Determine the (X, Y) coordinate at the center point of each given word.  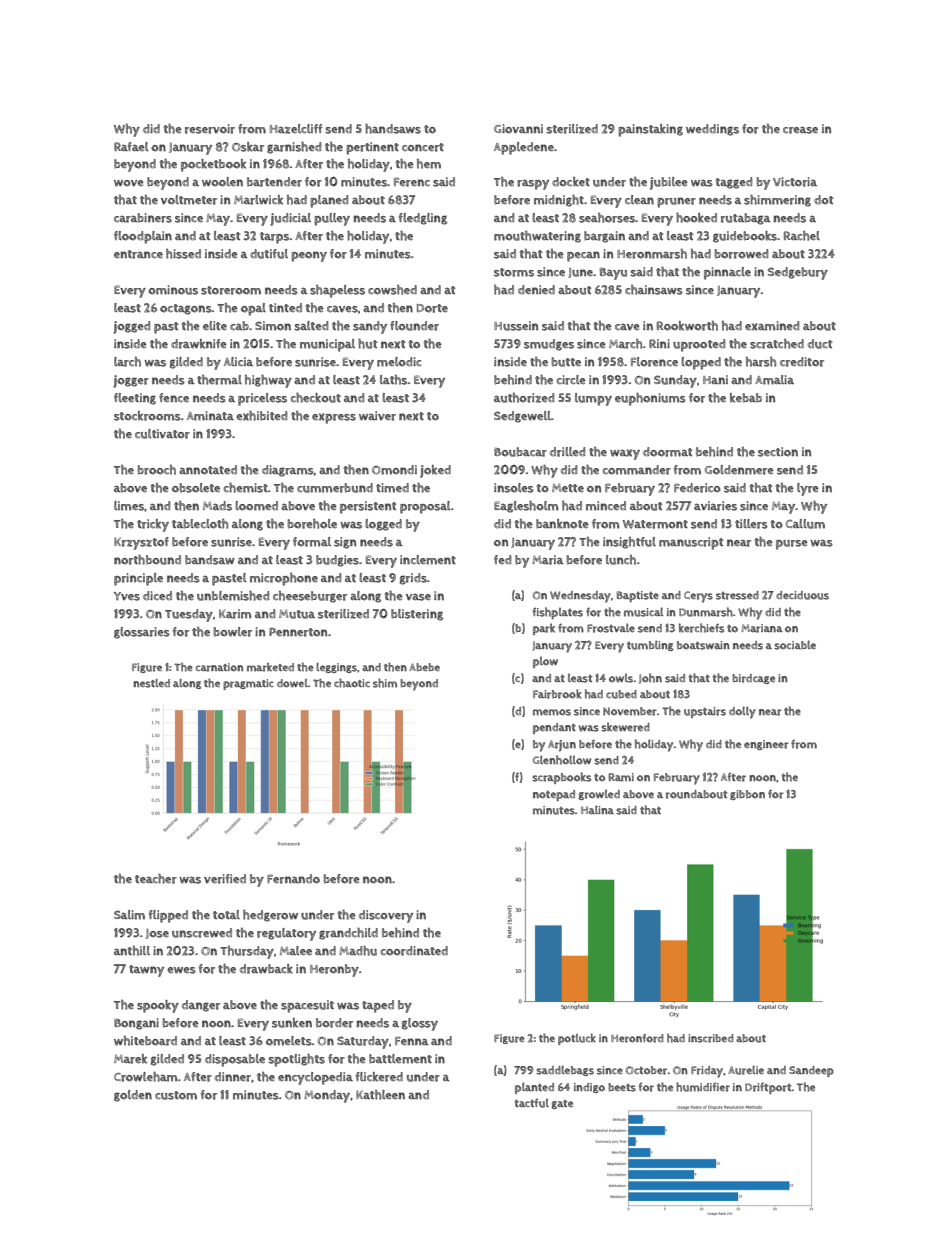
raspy (533, 184)
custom (176, 1095)
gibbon (747, 795)
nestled (151, 683)
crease (800, 130)
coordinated (414, 951)
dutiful (269, 254)
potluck (577, 1039)
